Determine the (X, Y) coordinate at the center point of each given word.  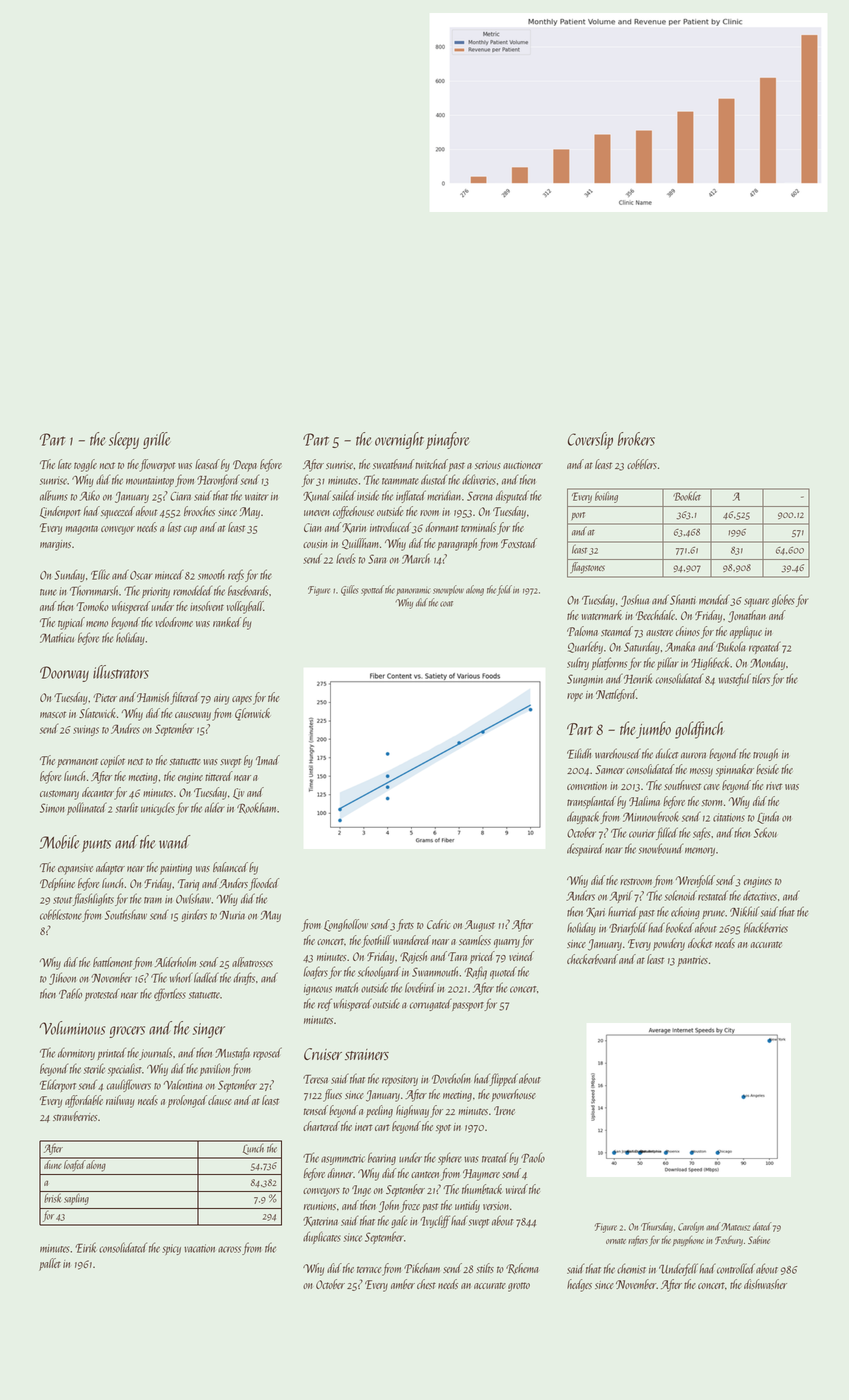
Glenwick (252, 714)
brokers (636, 439)
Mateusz (735, 1227)
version (496, 1206)
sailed (344, 495)
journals (155, 1054)
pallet (50, 1264)
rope (575, 697)
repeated (765, 648)
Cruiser (323, 1054)
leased (207, 464)
